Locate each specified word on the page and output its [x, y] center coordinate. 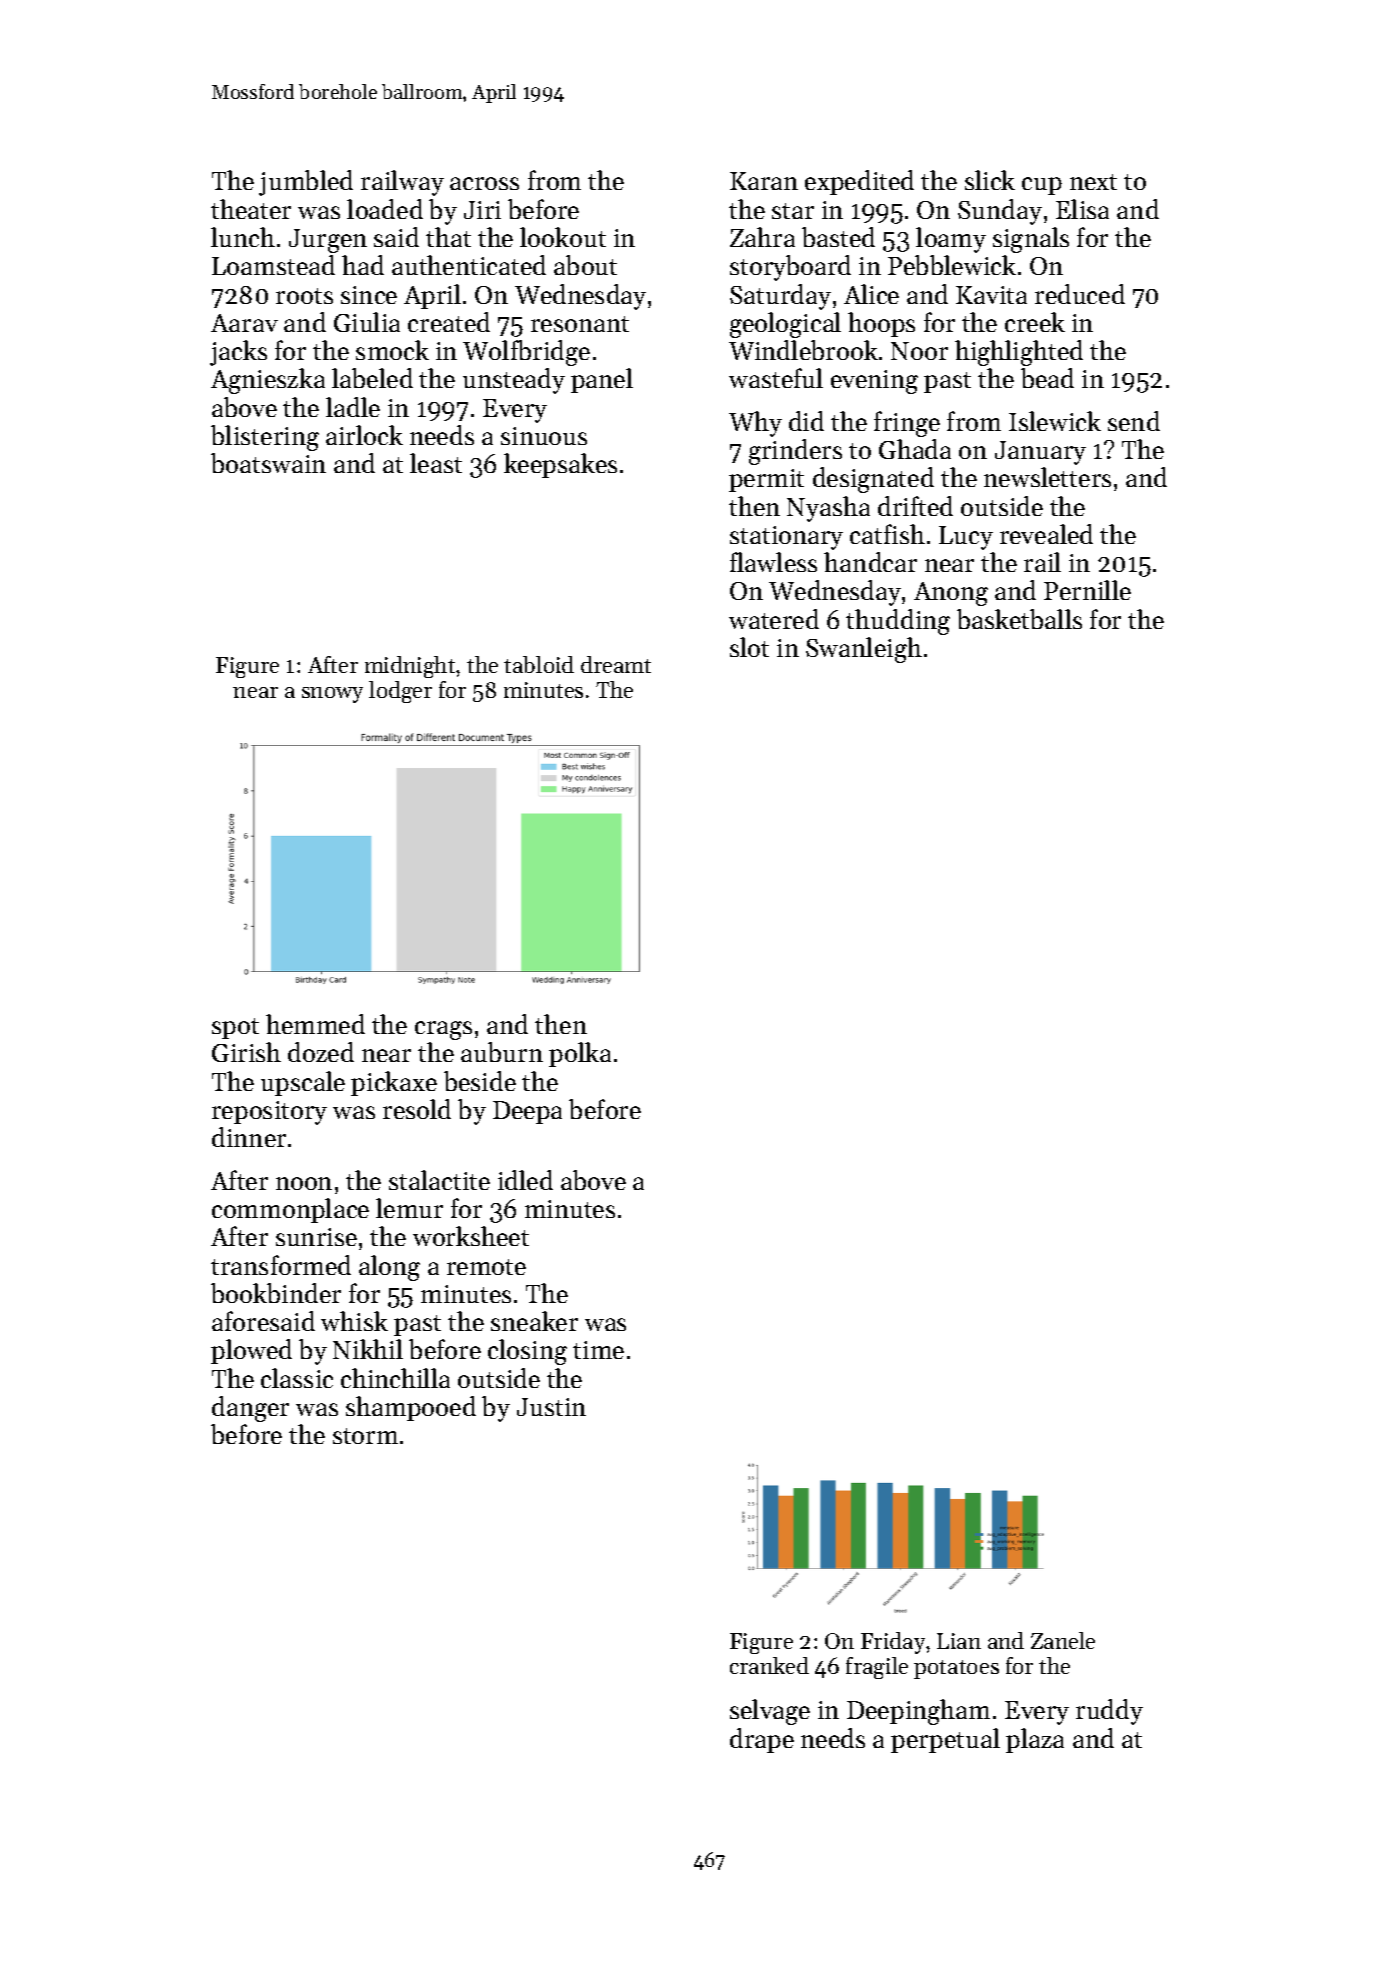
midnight [411, 667]
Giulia [367, 322]
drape [762, 1740]
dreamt [616, 664]
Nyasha [828, 509]
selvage [770, 1712]
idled [525, 1180]
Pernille [1087, 590]
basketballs [1019, 619]
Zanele [1063, 1640]
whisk [354, 1321]
